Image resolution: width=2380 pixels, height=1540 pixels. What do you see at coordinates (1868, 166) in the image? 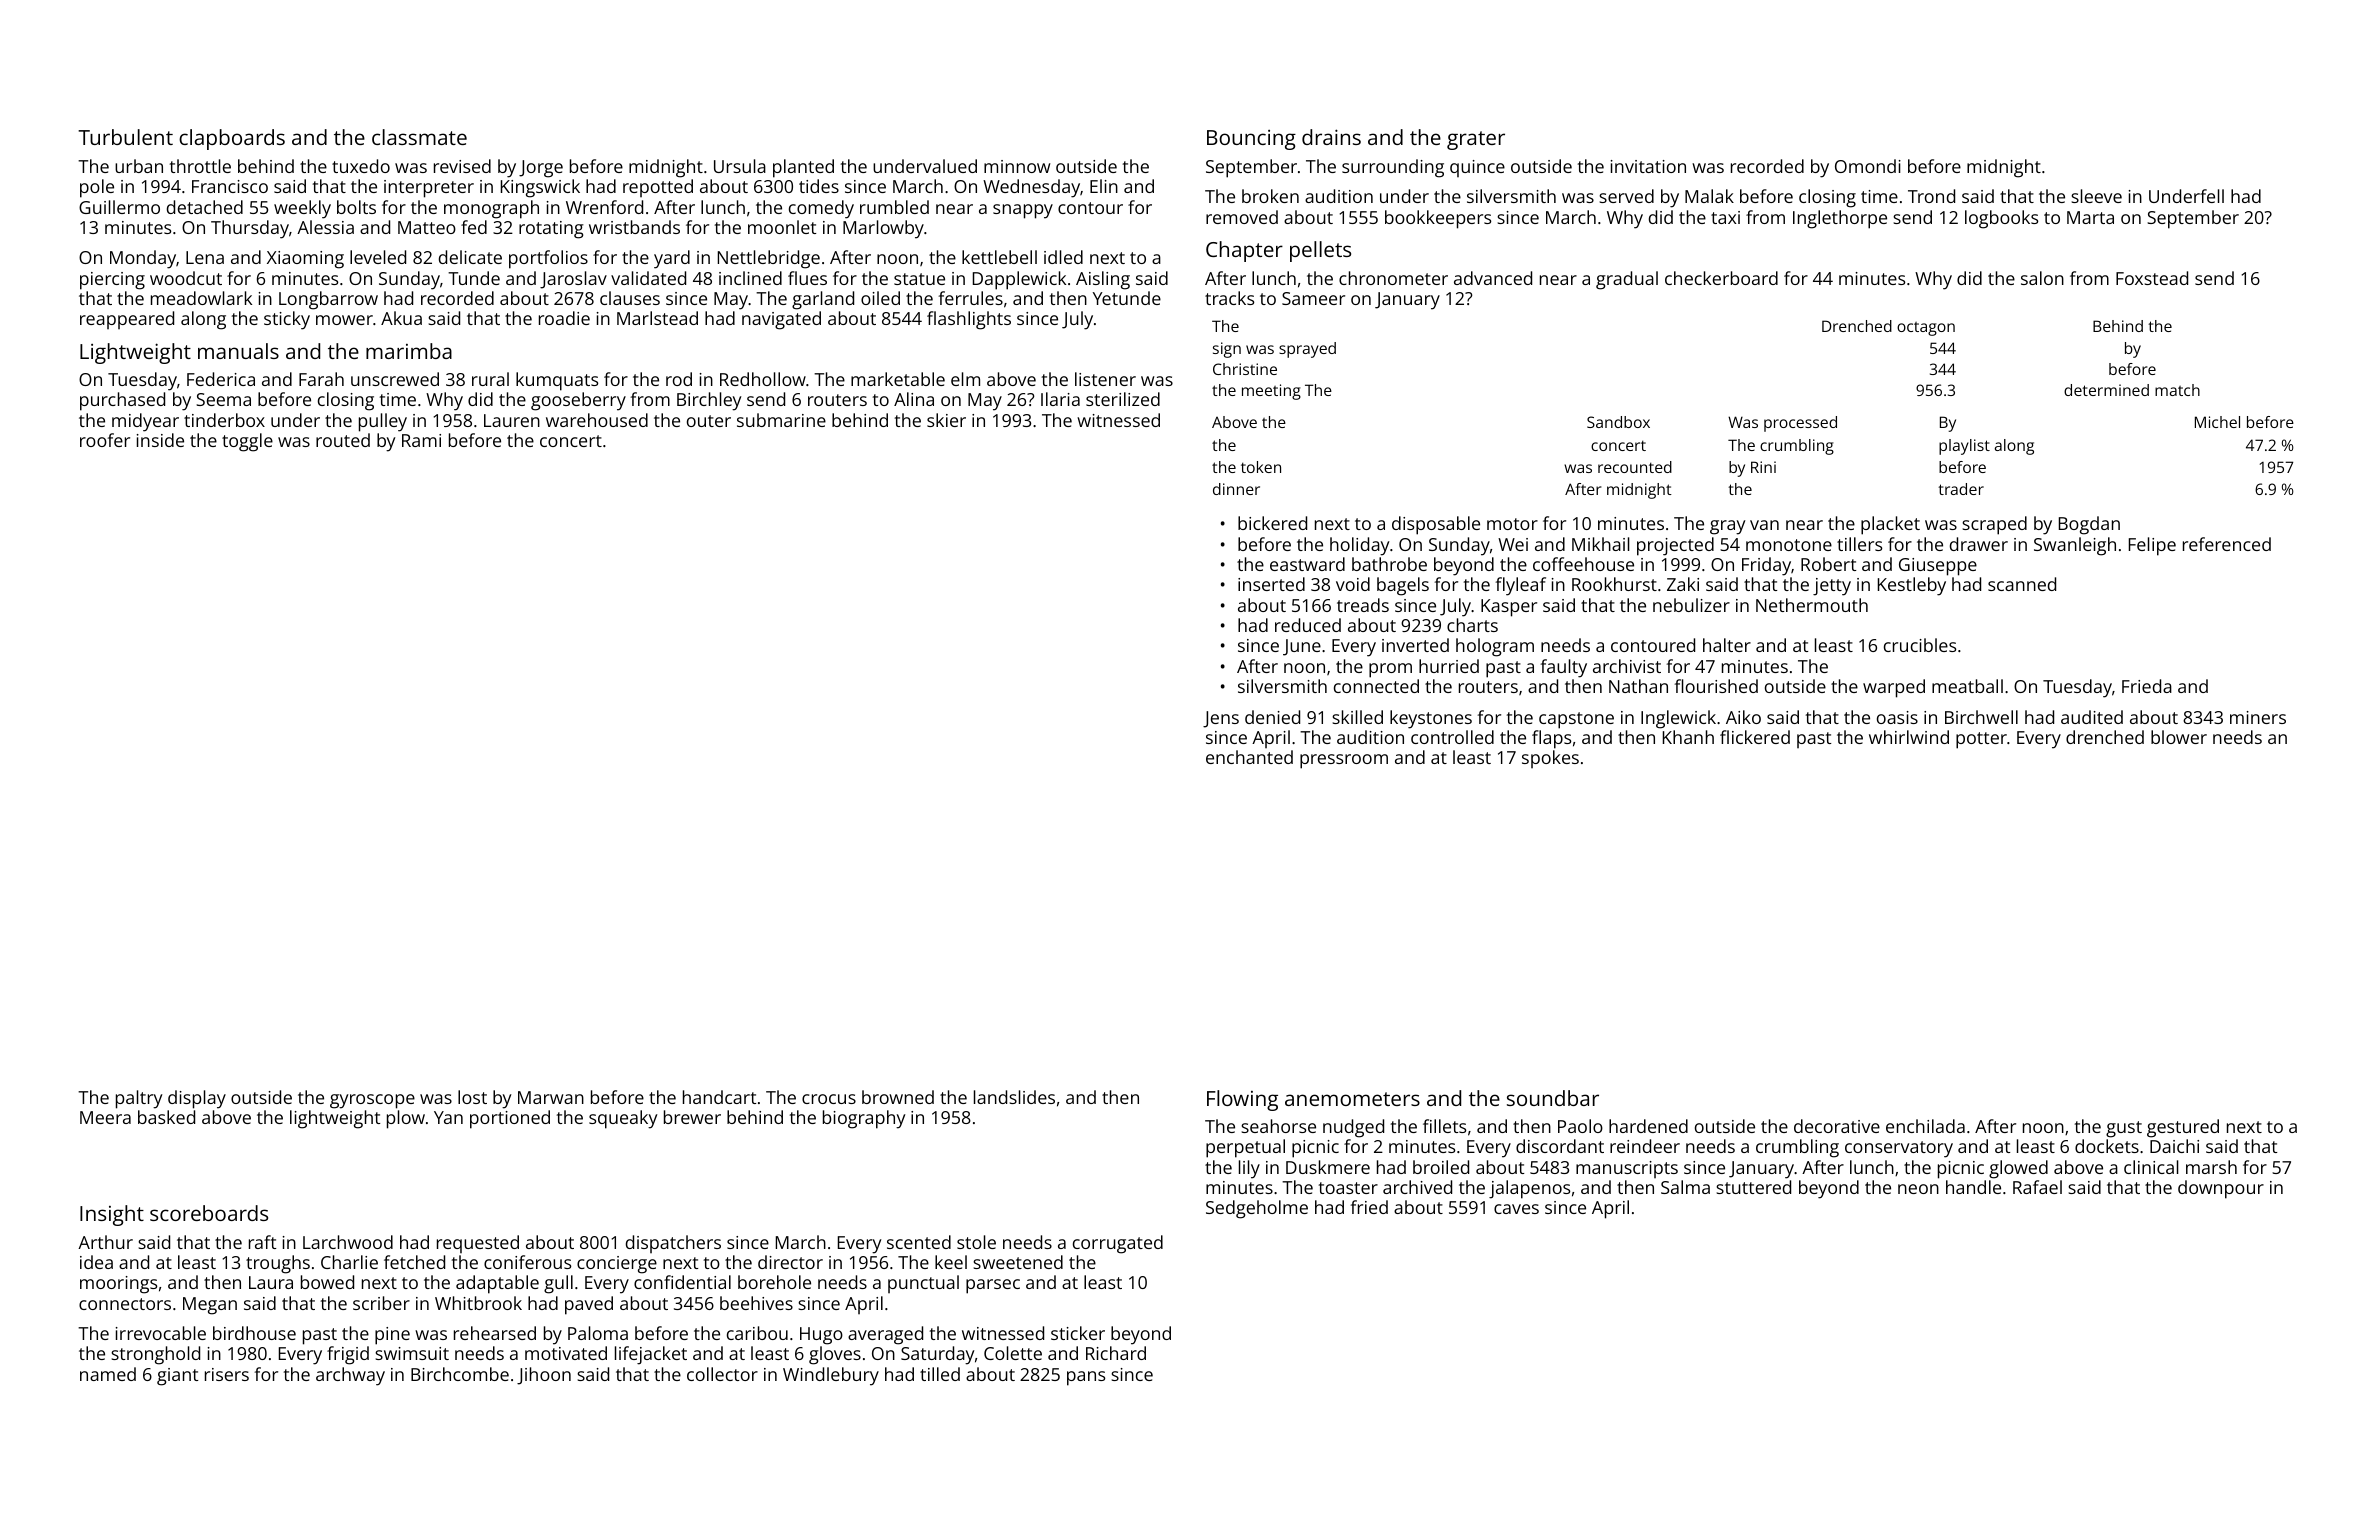
I see `Omondi` at bounding box center [1868, 166].
